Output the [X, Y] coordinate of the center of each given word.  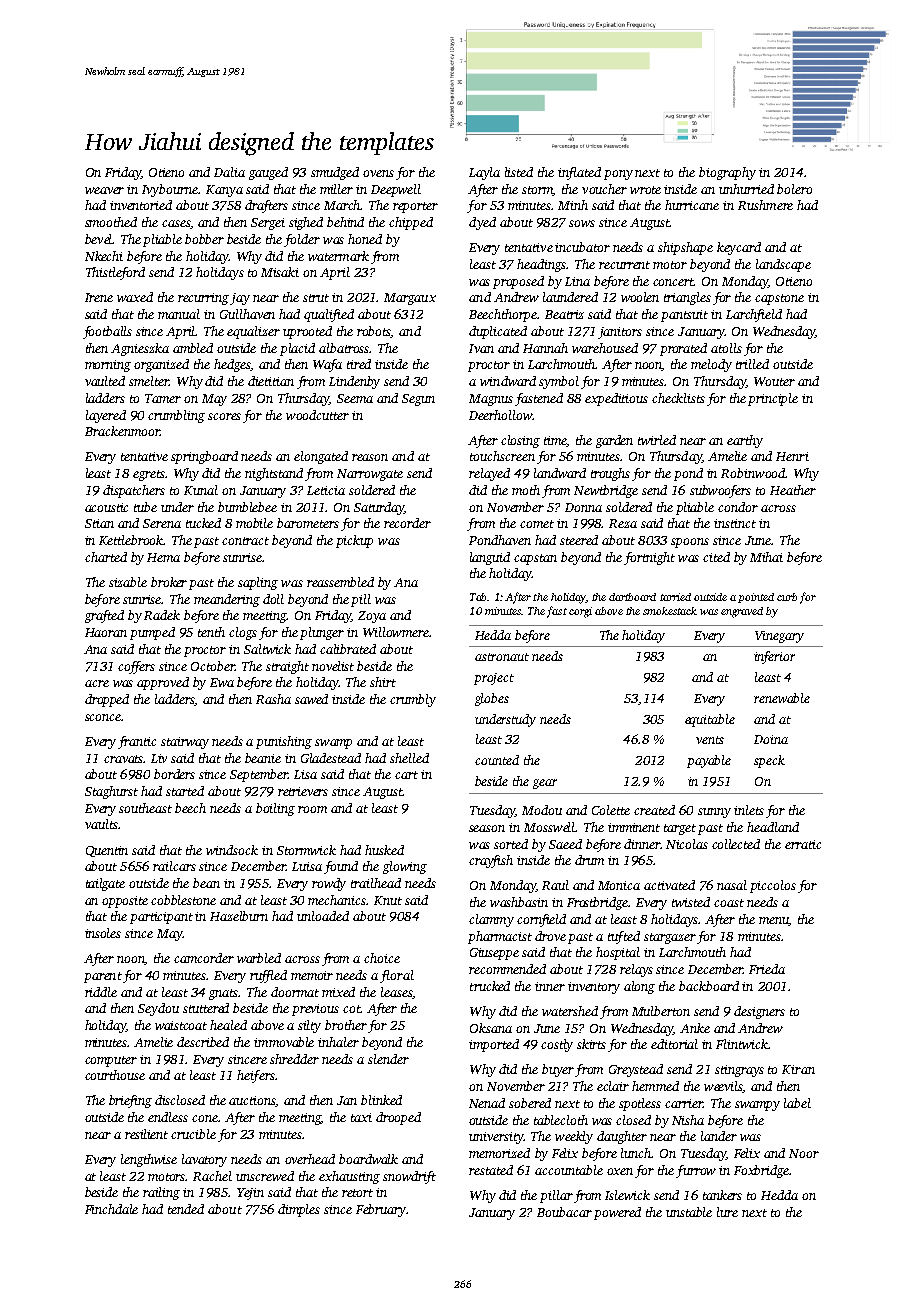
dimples [299, 1210]
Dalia [229, 172]
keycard [739, 248]
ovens [378, 173]
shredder [294, 1059]
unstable [689, 1212]
